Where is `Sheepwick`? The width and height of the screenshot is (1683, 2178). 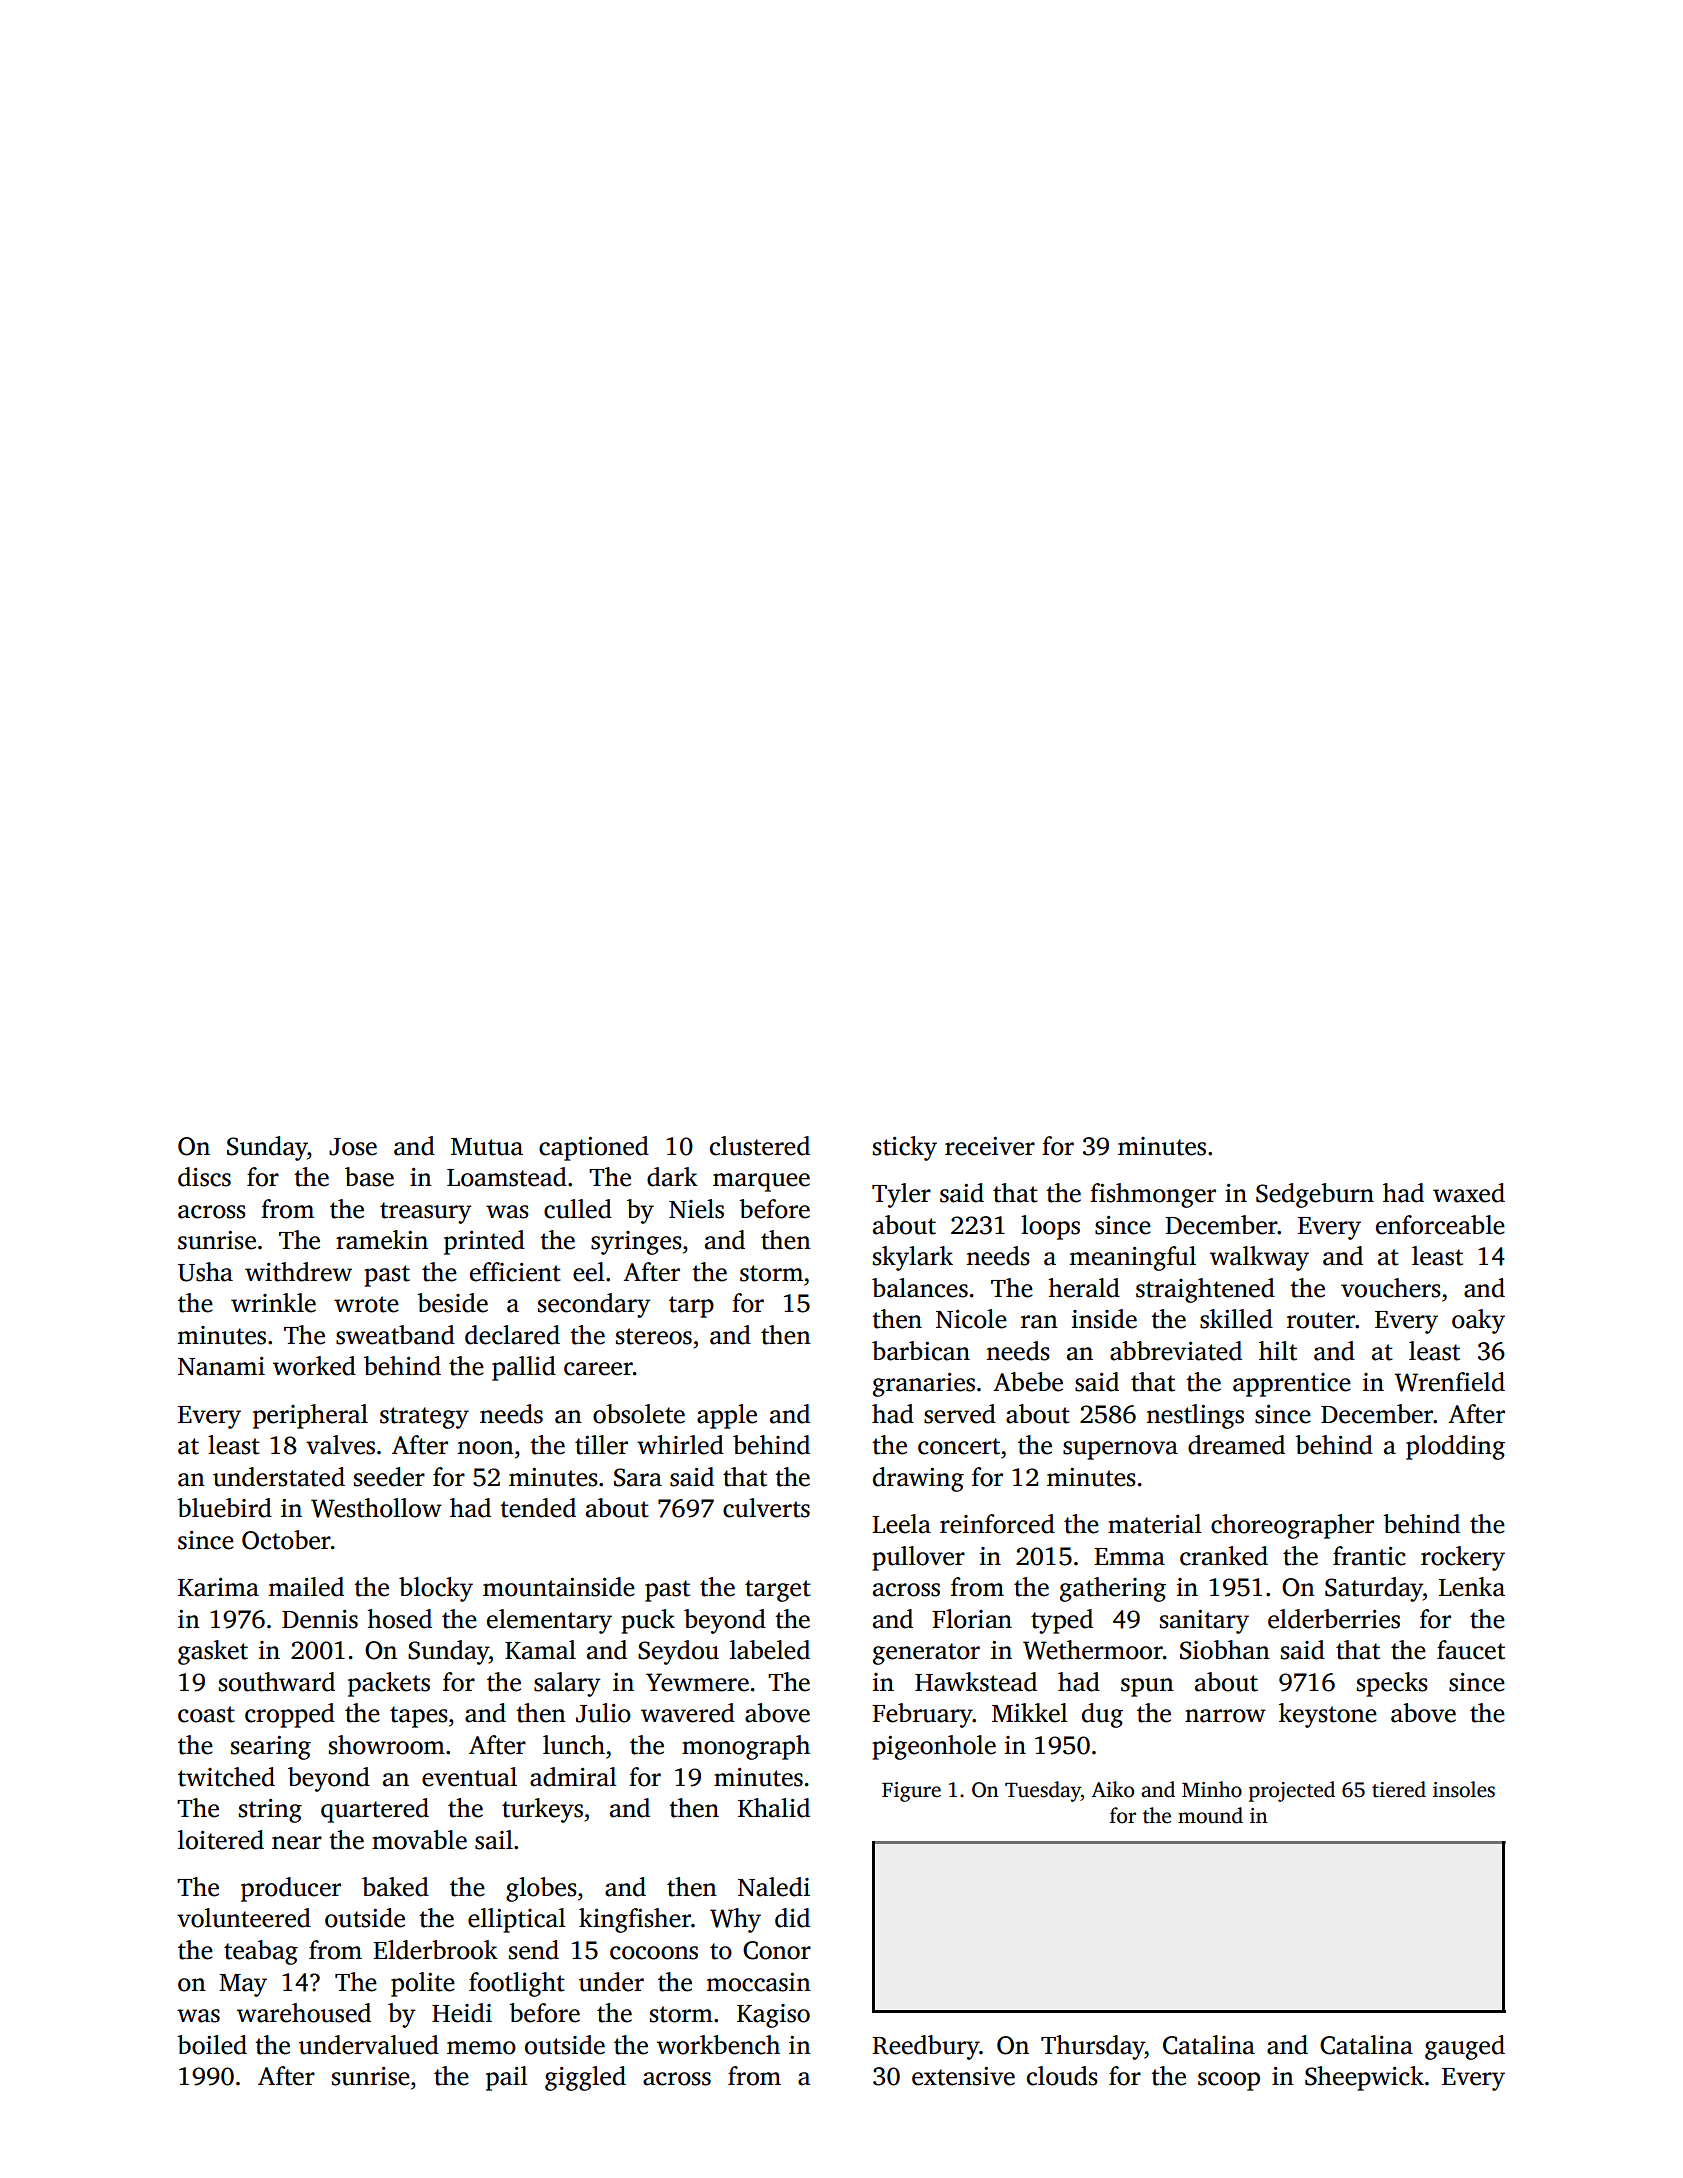
Sheepwick is located at coordinates (1364, 2078).
